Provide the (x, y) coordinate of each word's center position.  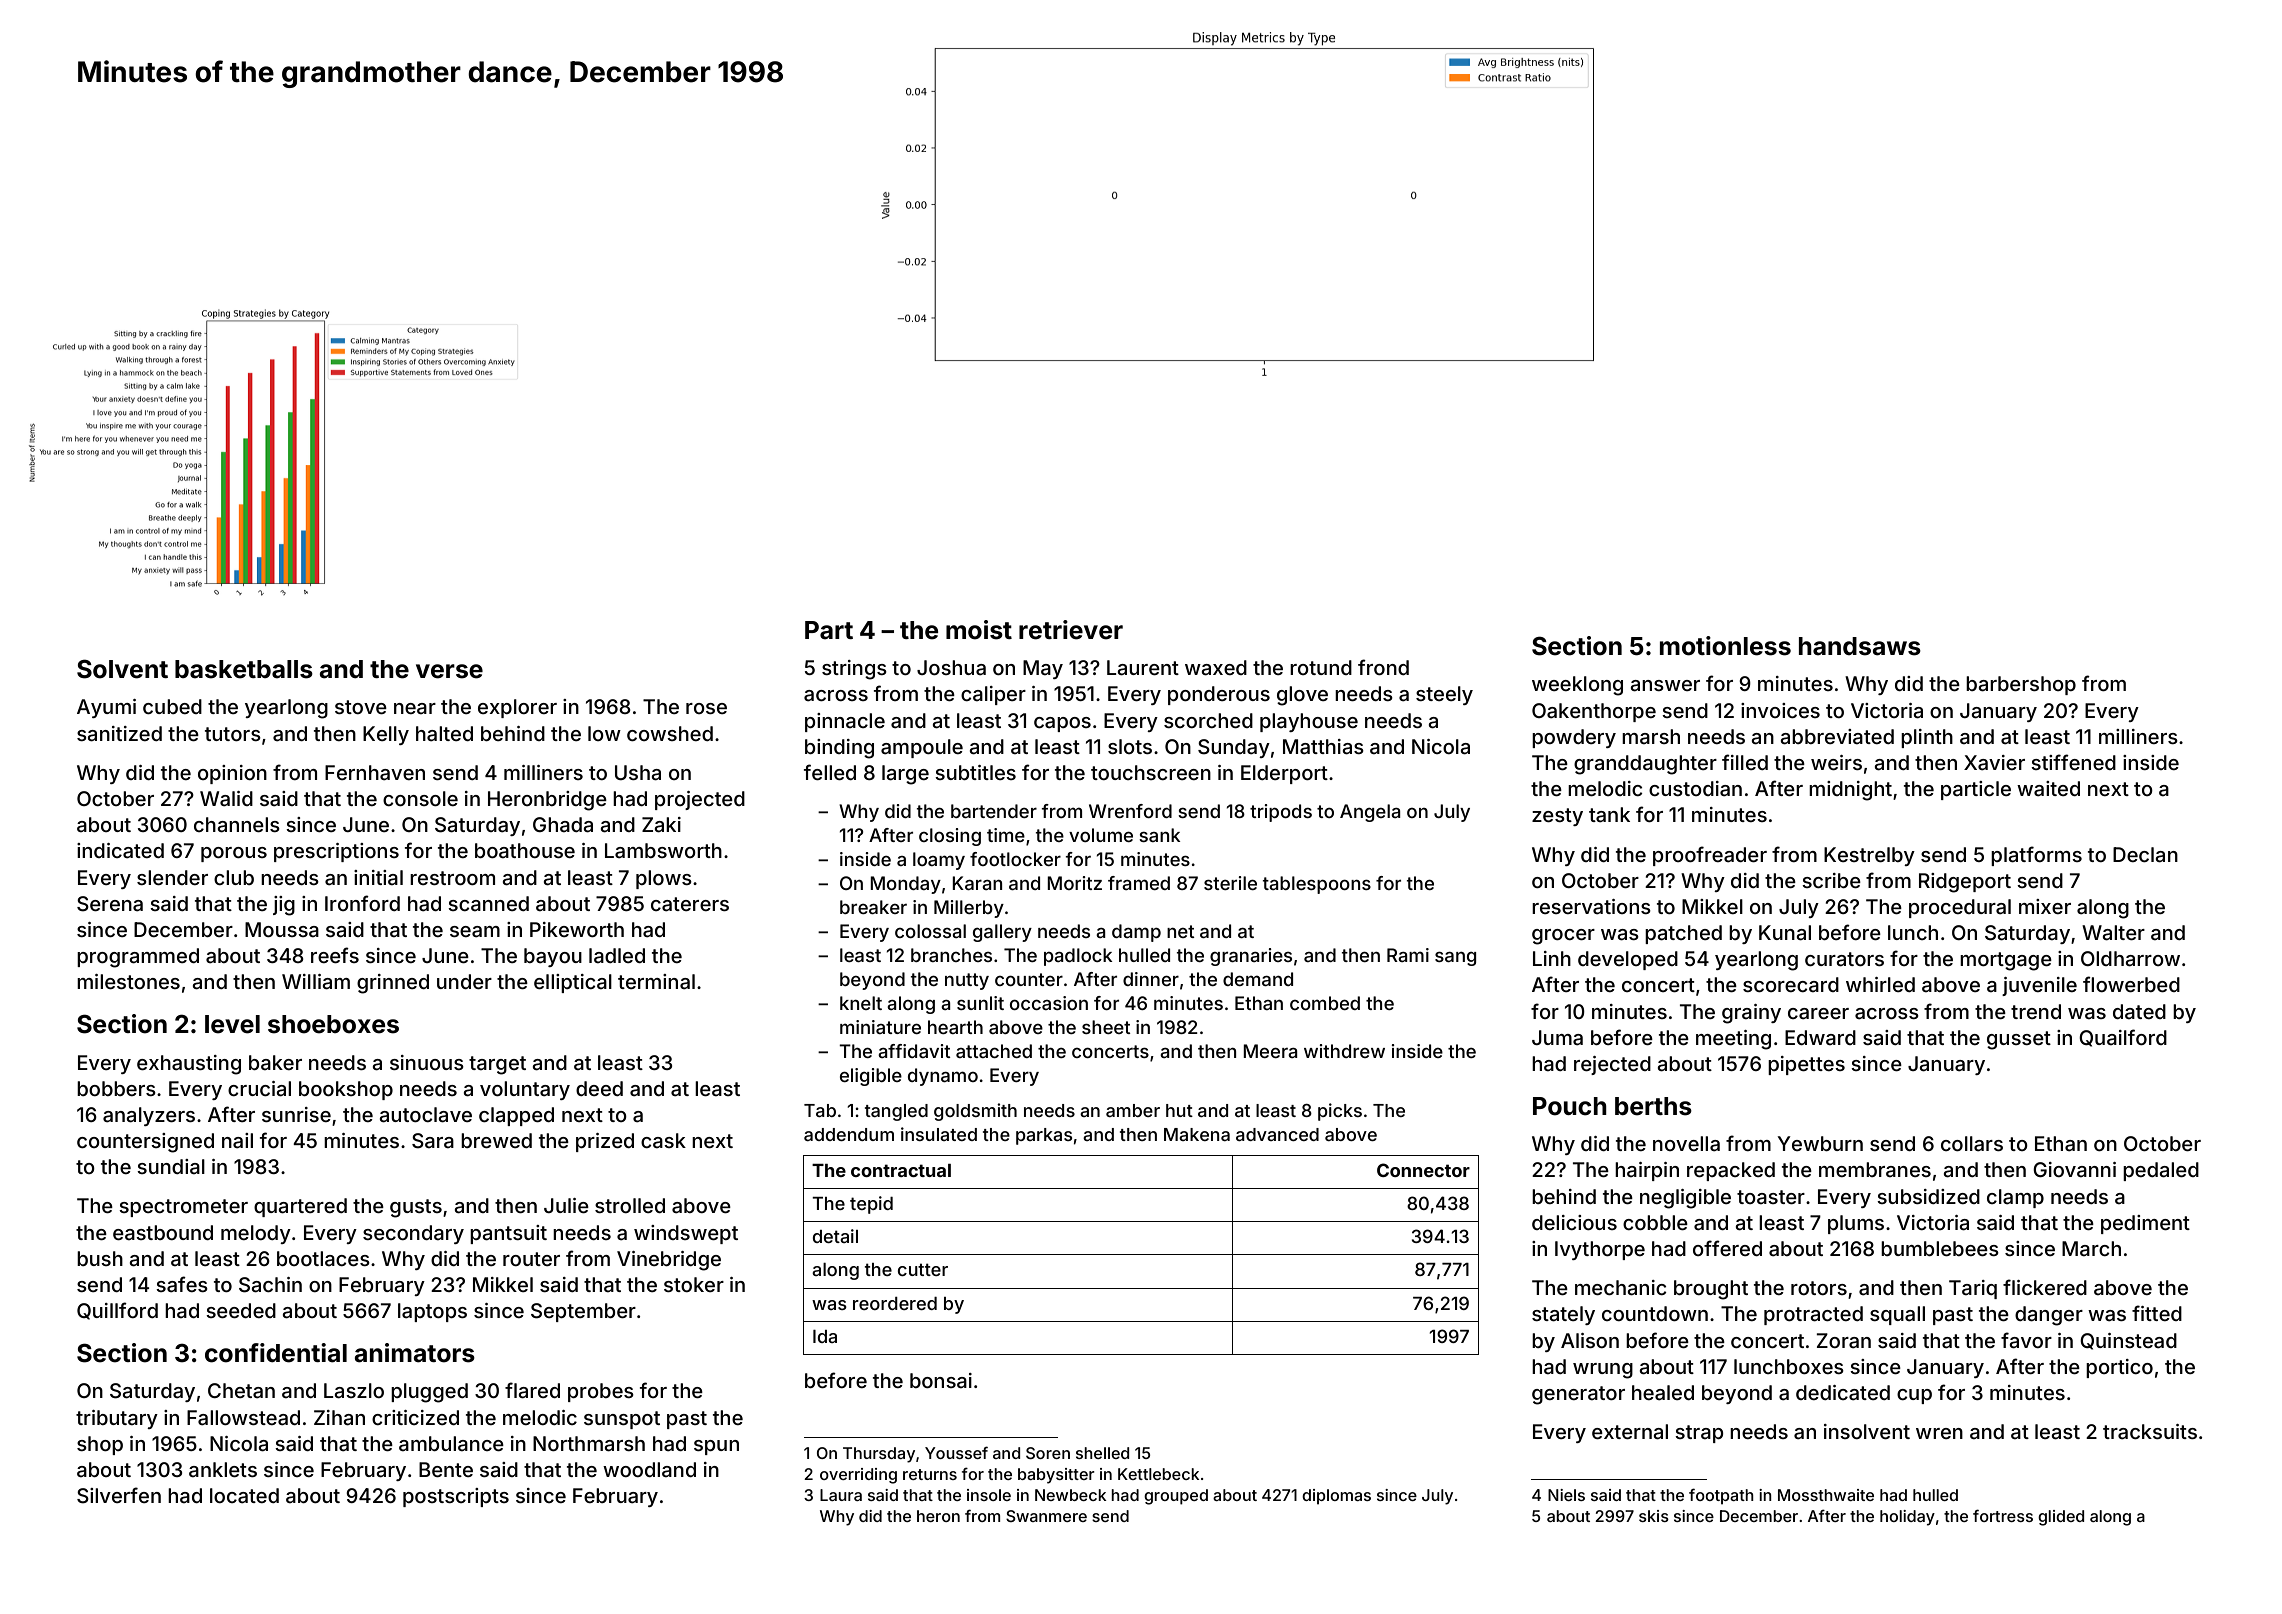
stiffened (2073, 762)
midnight (1850, 791)
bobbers (116, 1088)
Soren (1048, 1453)
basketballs (244, 669)
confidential (276, 1353)
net (1181, 931)
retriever (1071, 630)
